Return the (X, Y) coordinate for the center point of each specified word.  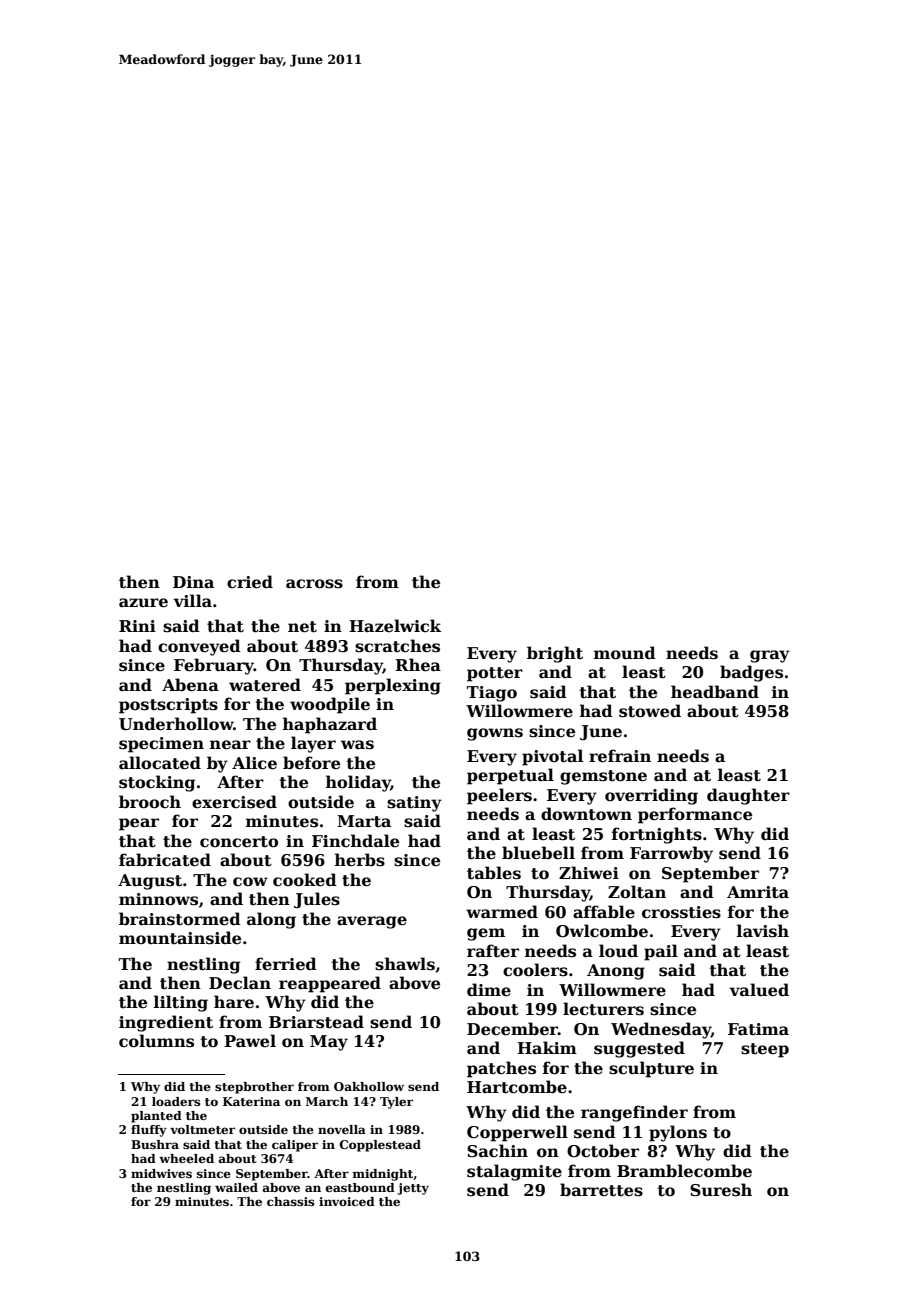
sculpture (651, 1069)
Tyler (396, 1103)
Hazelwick (395, 626)
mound (625, 653)
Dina (193, 582)
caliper (295, 1146)
